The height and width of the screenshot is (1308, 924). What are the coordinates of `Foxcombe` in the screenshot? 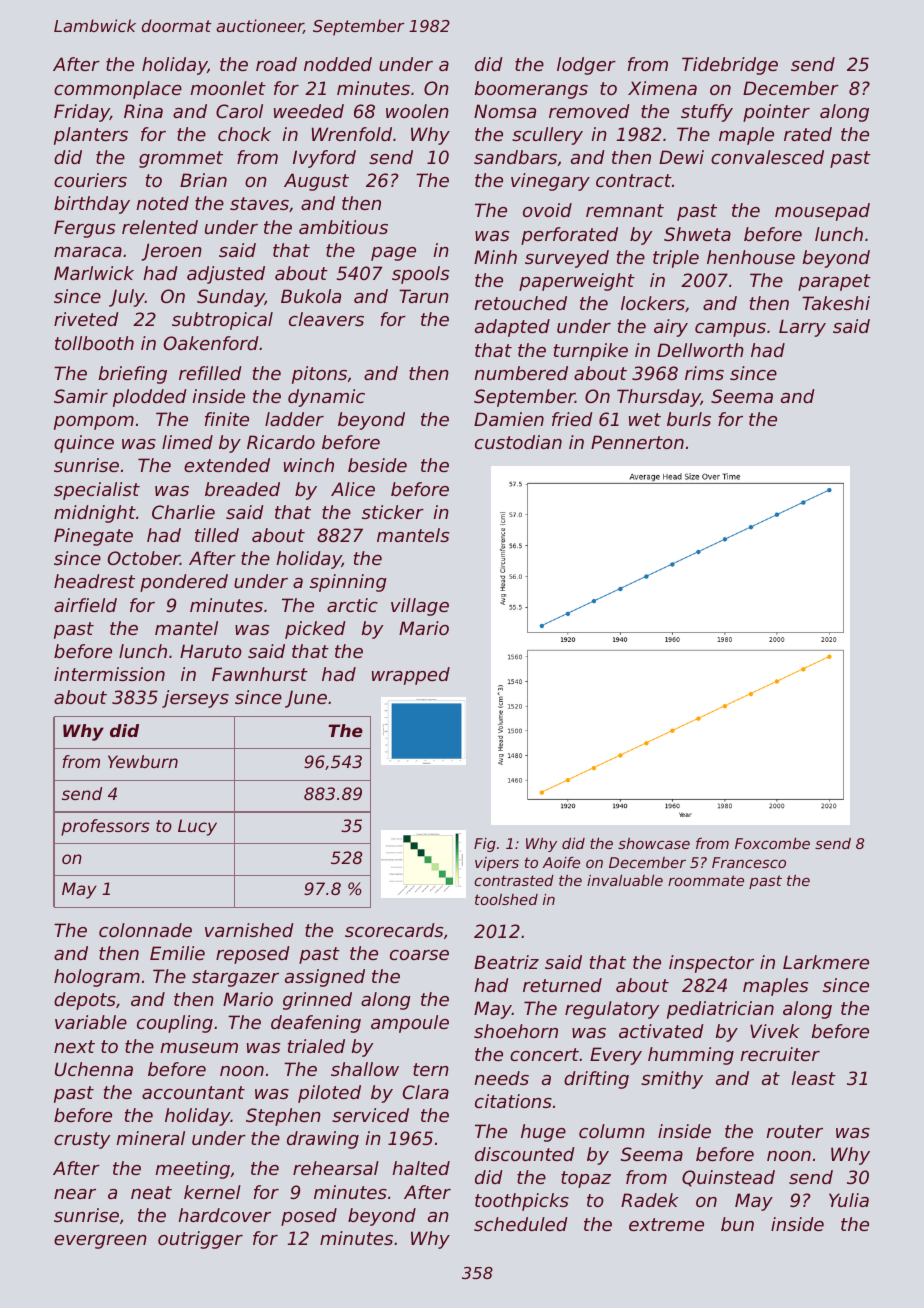 It's located at (772, 843).
